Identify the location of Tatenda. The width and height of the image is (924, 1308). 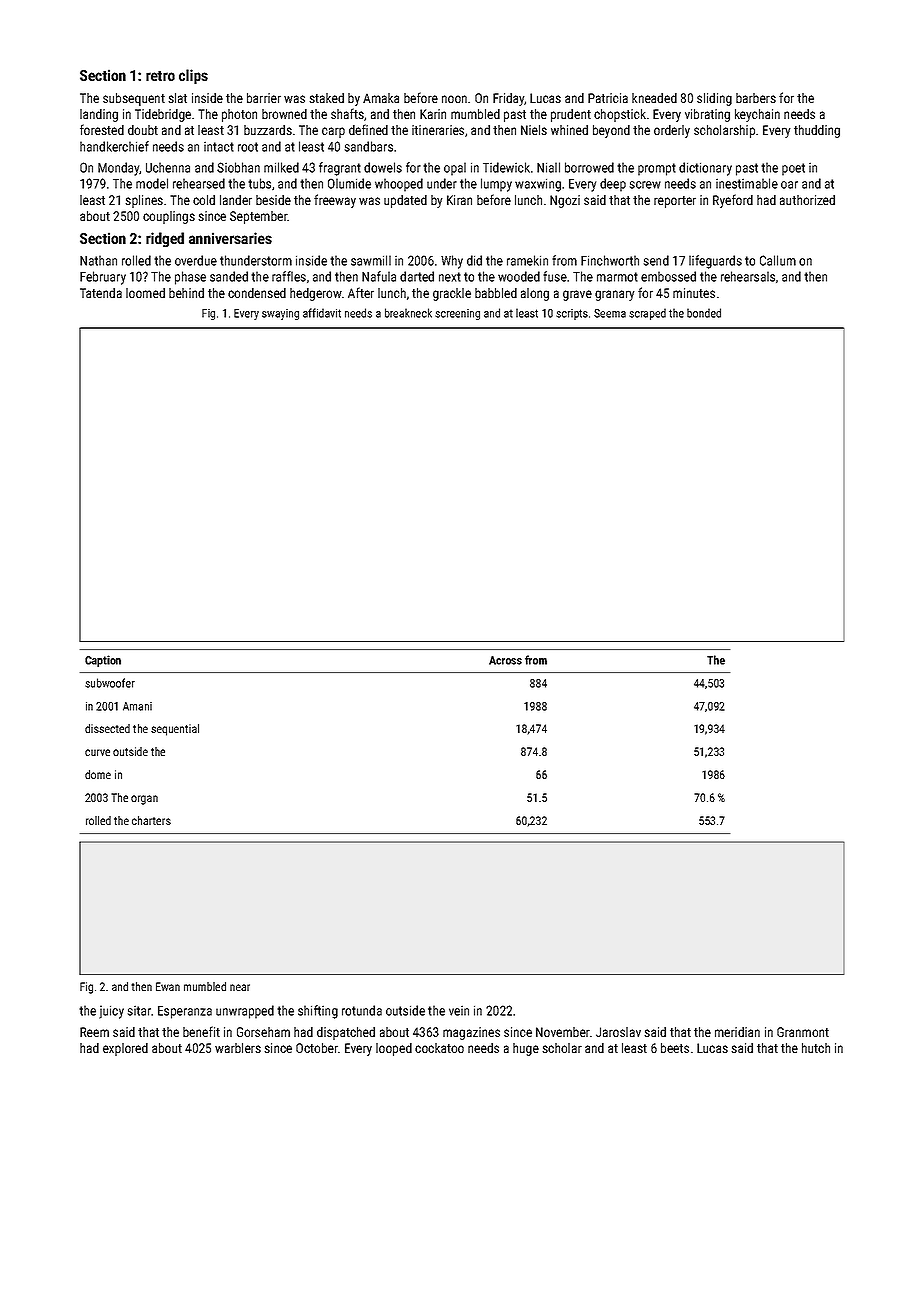
(101, 293).
